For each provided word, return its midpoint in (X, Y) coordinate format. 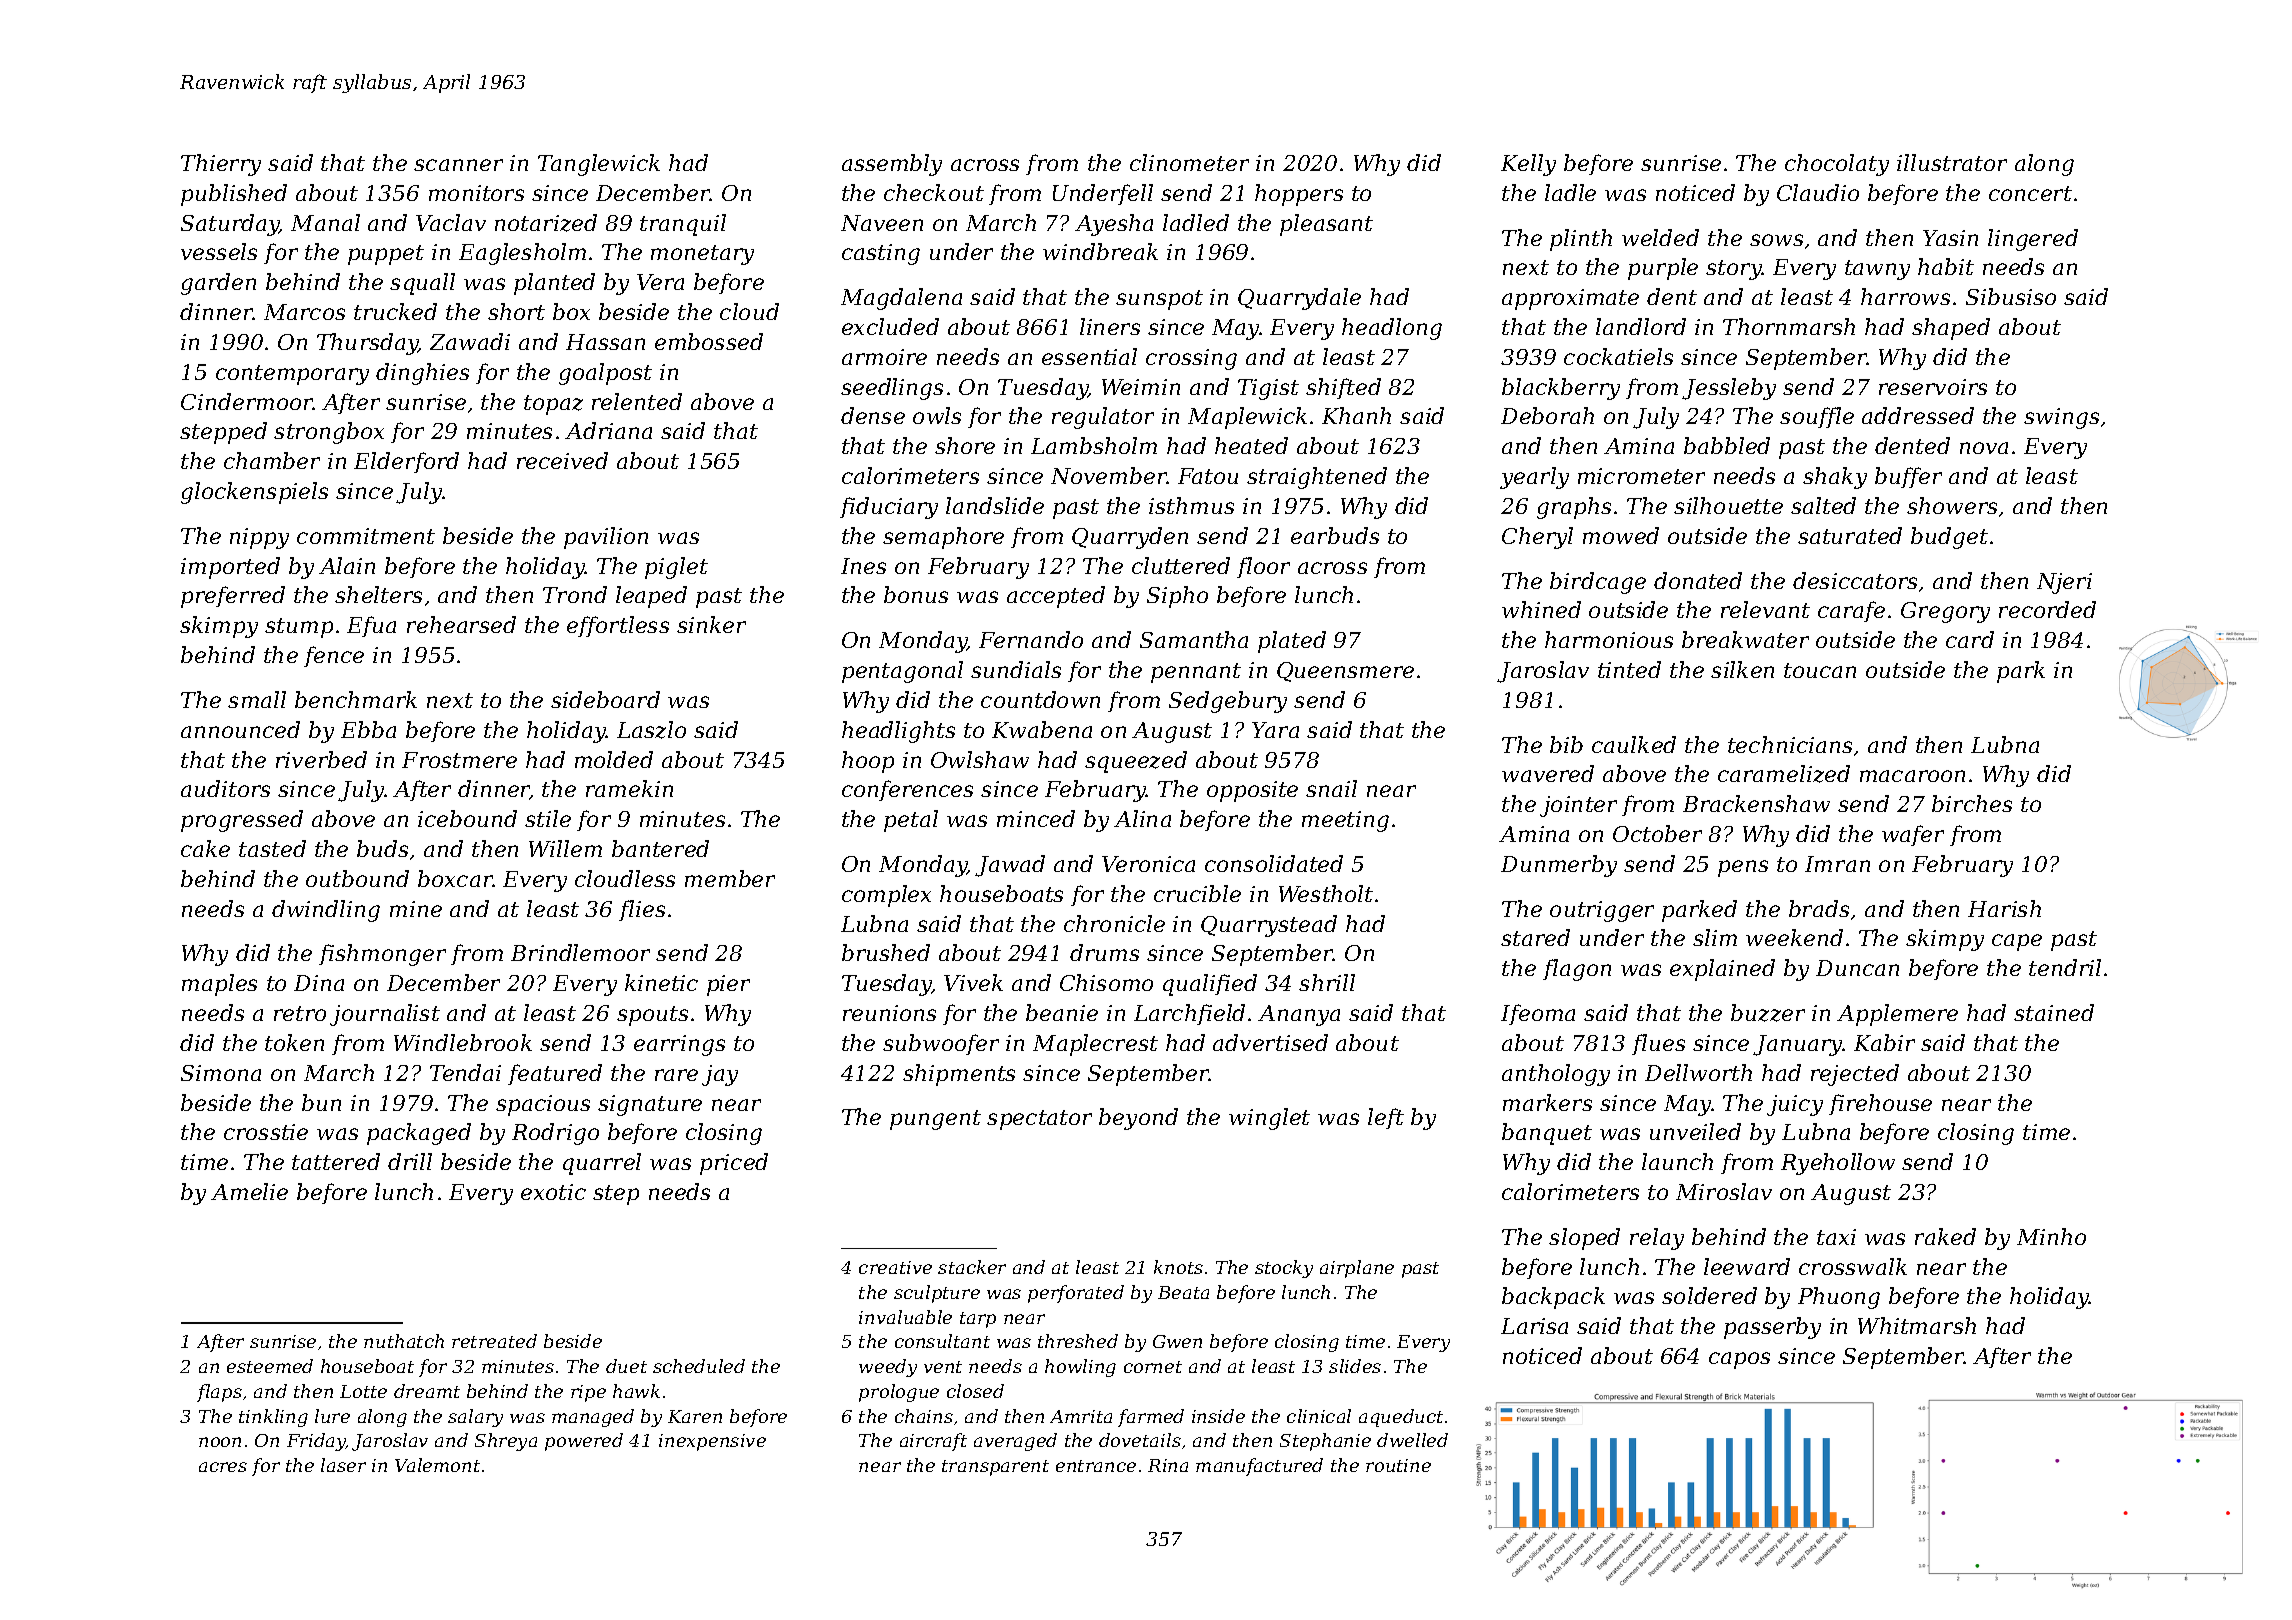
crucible (1197, 893)
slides (1355, 1366)
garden (218, 284)
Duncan (1857, 968)
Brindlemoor (580, 952)
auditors (225, 788)
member (730, 878)
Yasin (1950, 238)
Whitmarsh (1917, 1325)
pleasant (1326, 225)
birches (1972, 803)
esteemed (270, 1366)
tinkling (273, 1418)
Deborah (1547, 415)
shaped (1951, 329)
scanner (458, 165)
